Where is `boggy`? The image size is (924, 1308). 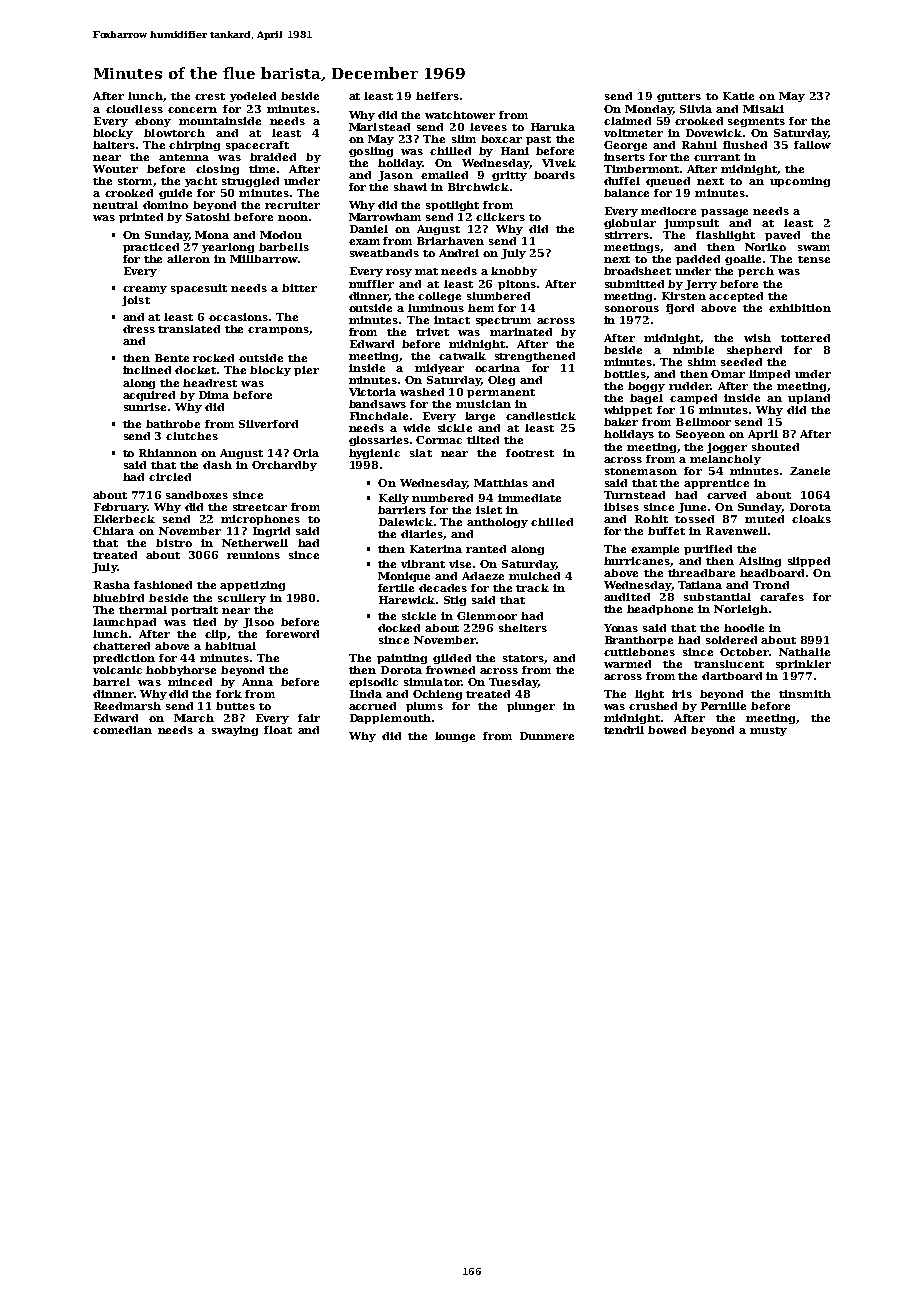
boggy is located at coordinates (646, 387).
